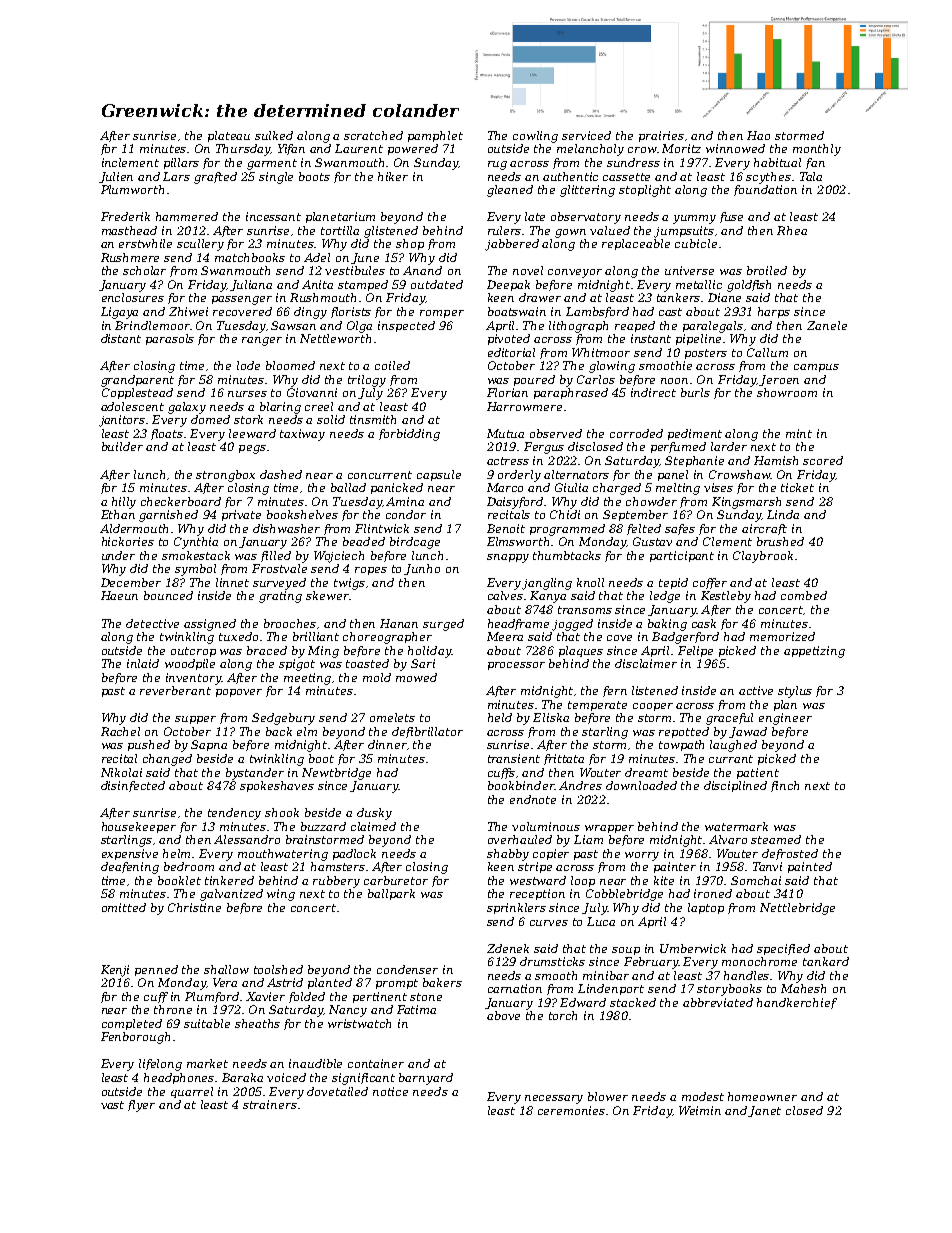  Describe the element at coordinates (291, 149) in the page. I see `Yifan` at that location.
